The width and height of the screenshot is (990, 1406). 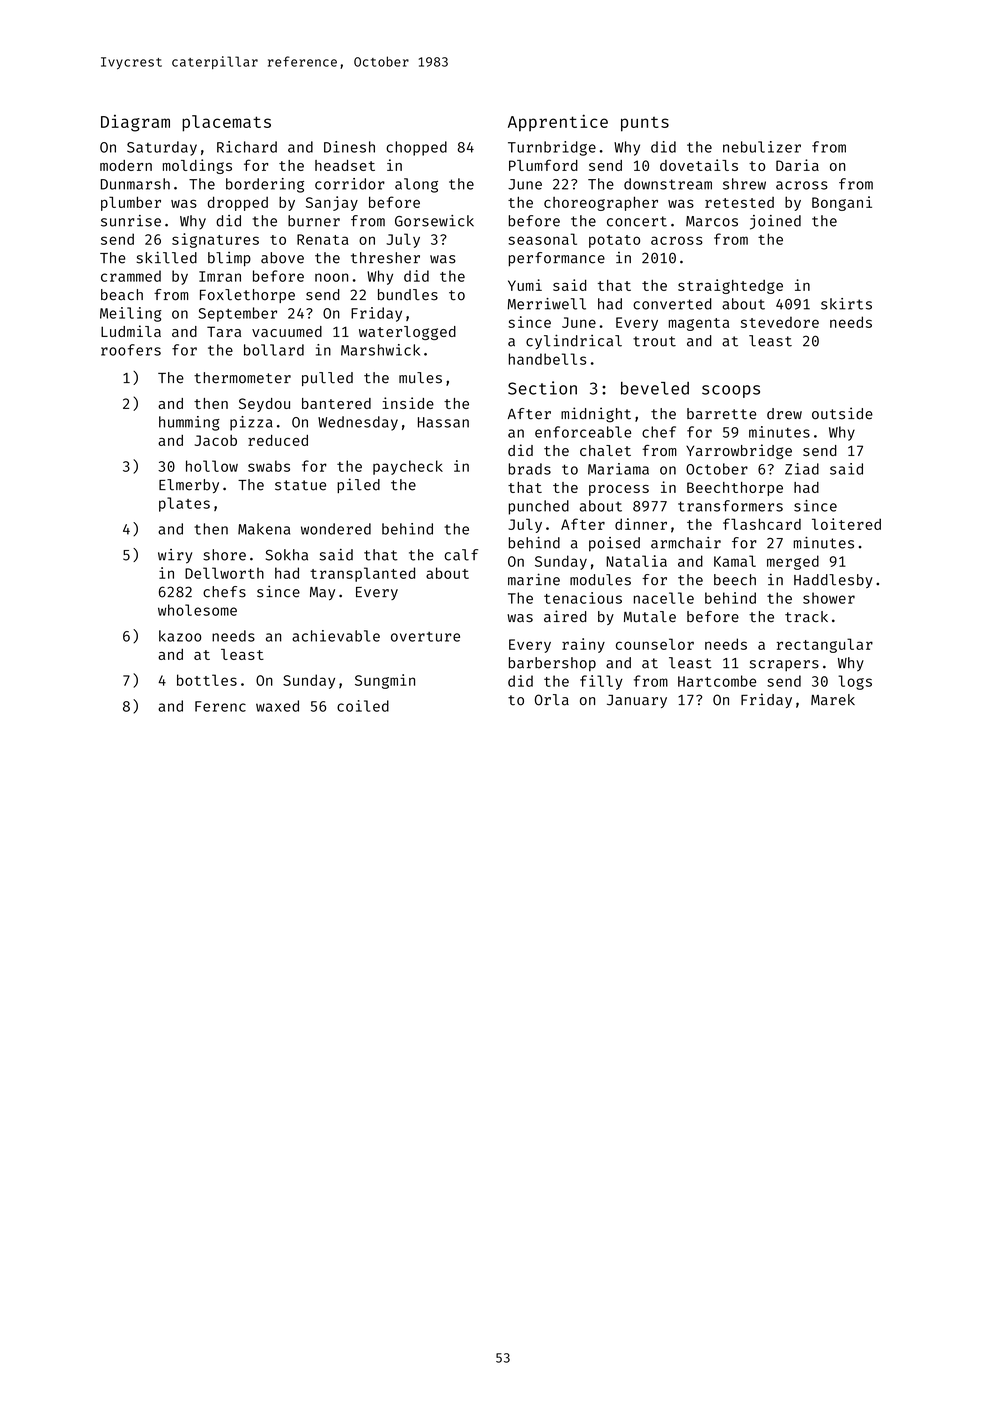 What do you see at coordinates (552, 148) in the screenshot?
I see `Turnbridge` at bounding box center [552, 148].
